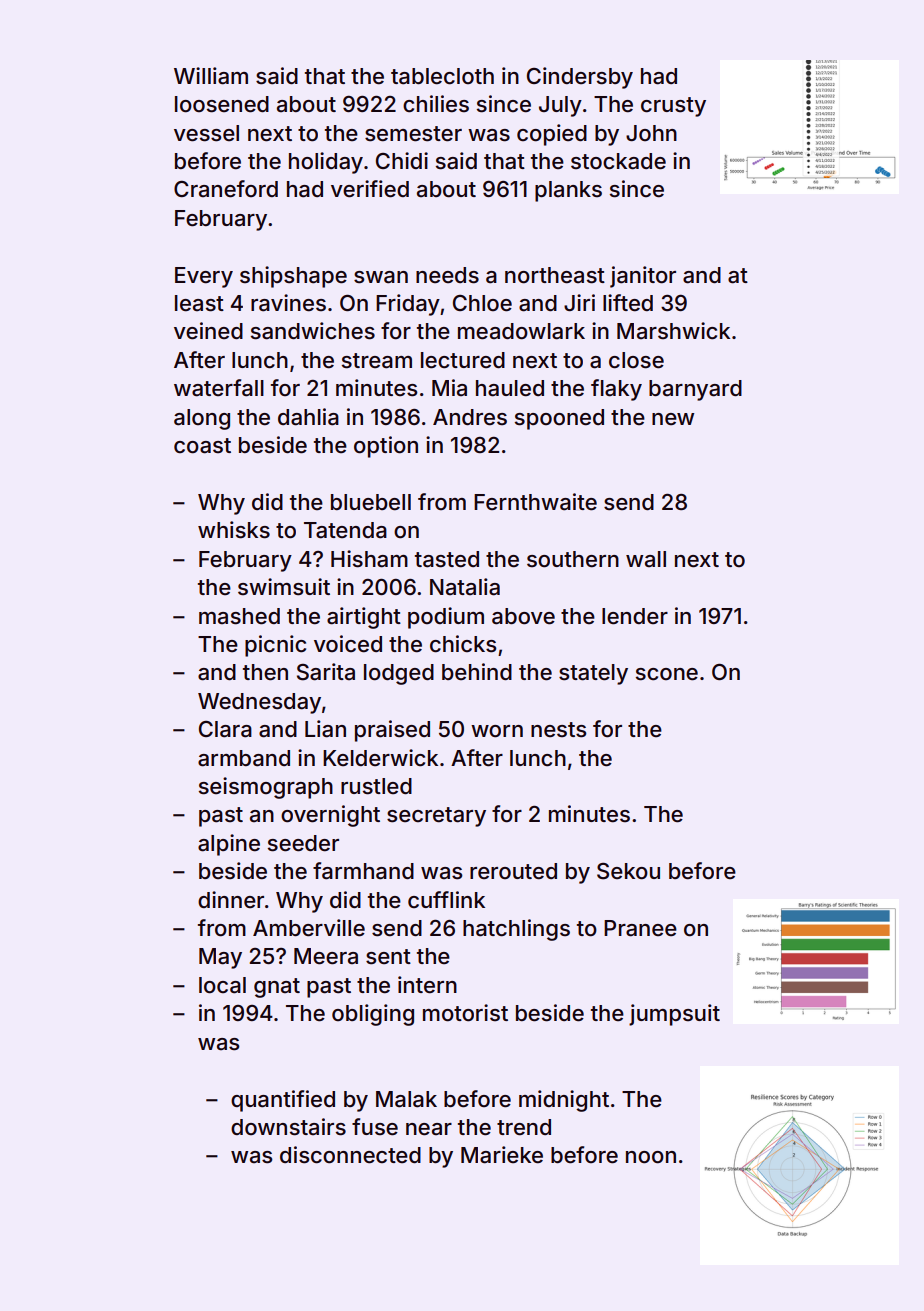 The image size is (924, 1311). Describe the element at coordinates (695, 390) in the screenshot. I see `barnyard` at that location.
